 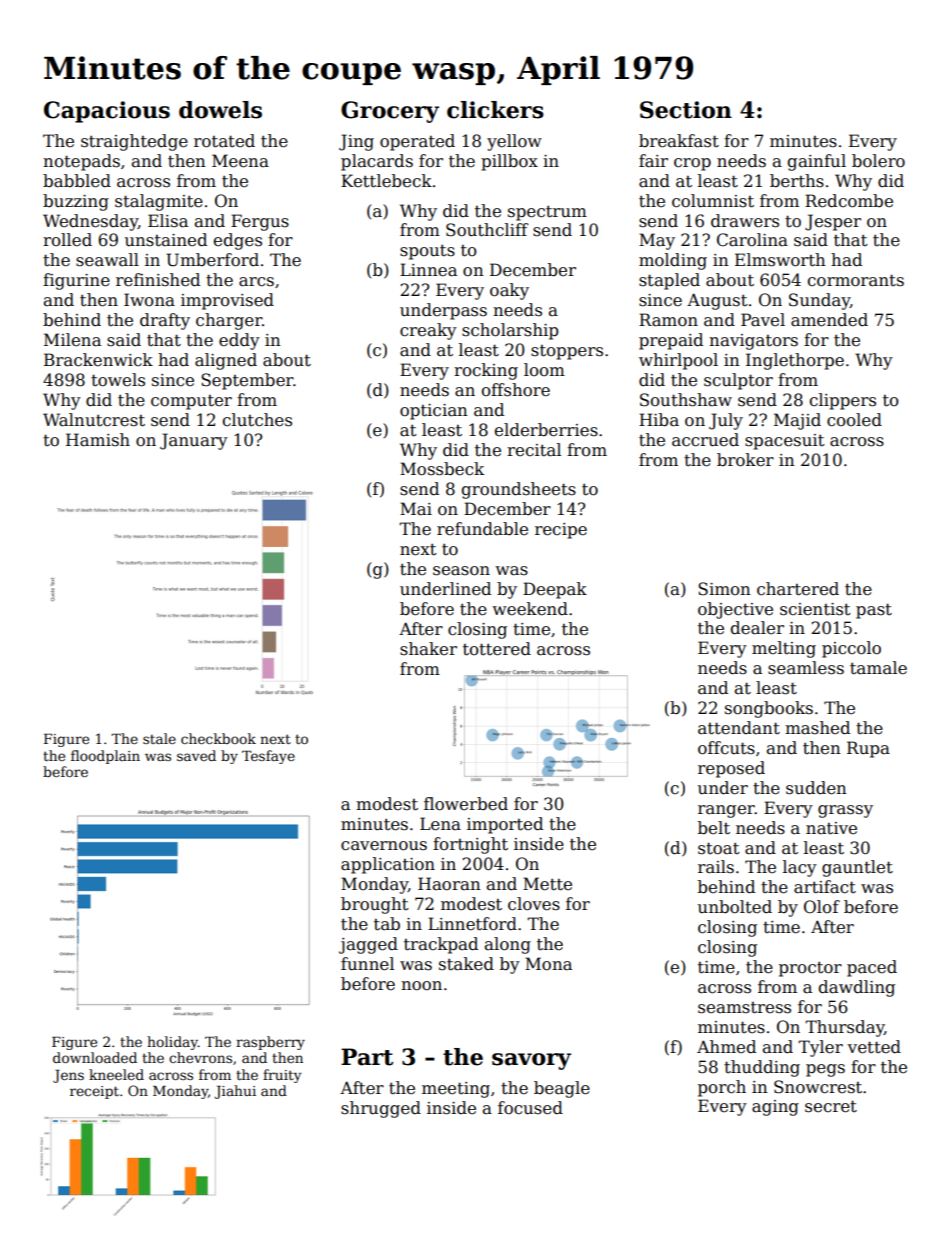 I want to click on Section, so click(x=686, y=110).
